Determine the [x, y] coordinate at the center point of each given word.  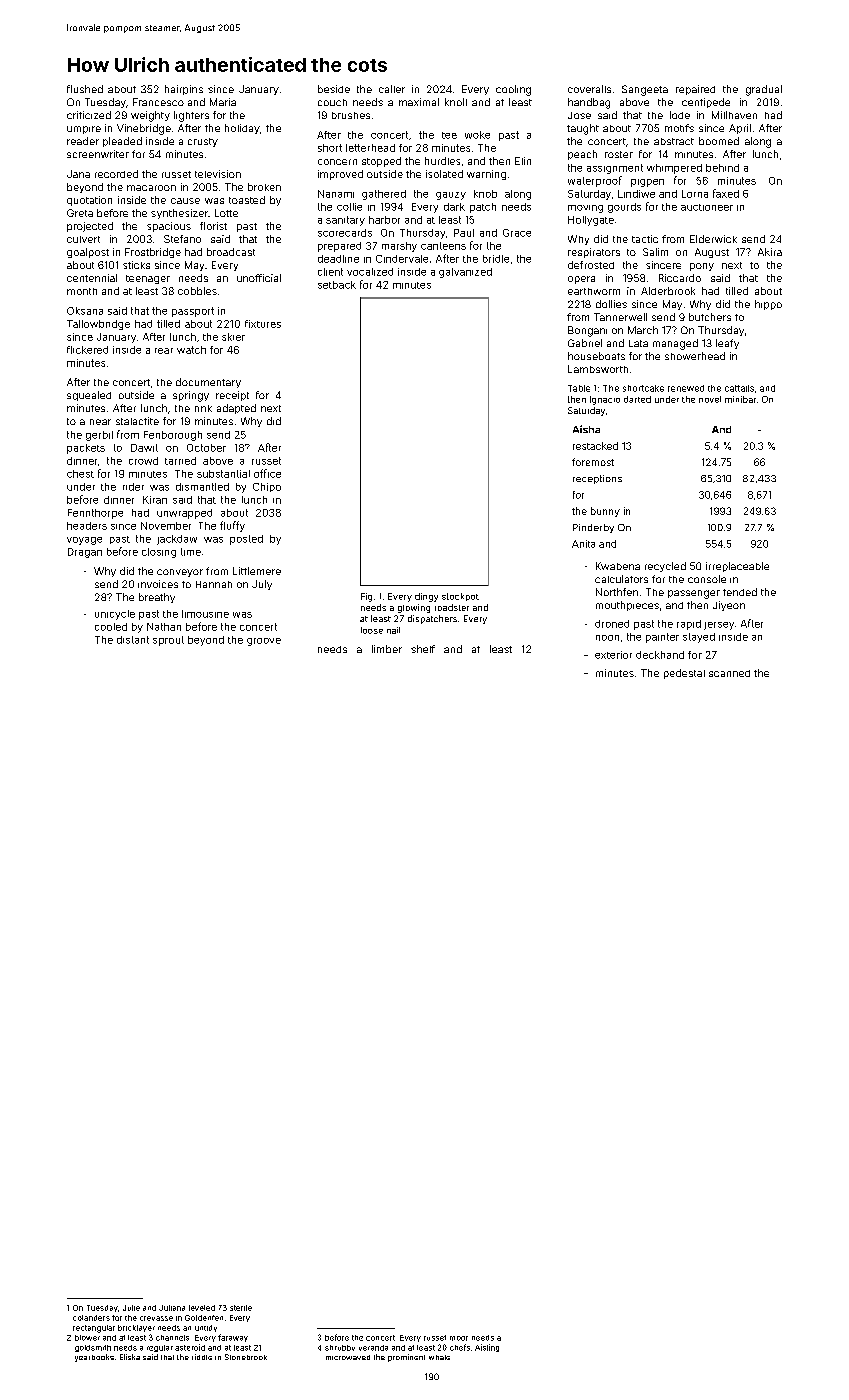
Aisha [586, 429]
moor [459, 1338]
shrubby [340, 1348]
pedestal [684, 674]
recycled [665, 567]
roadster [452, 607]
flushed [85, 89]
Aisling [487, 1348]
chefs [460, 1347]
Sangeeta [645, 90]
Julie [131, 1308]
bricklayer [136, 1328]
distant [133, 640]
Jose [579, 115]
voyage [84, 541]
